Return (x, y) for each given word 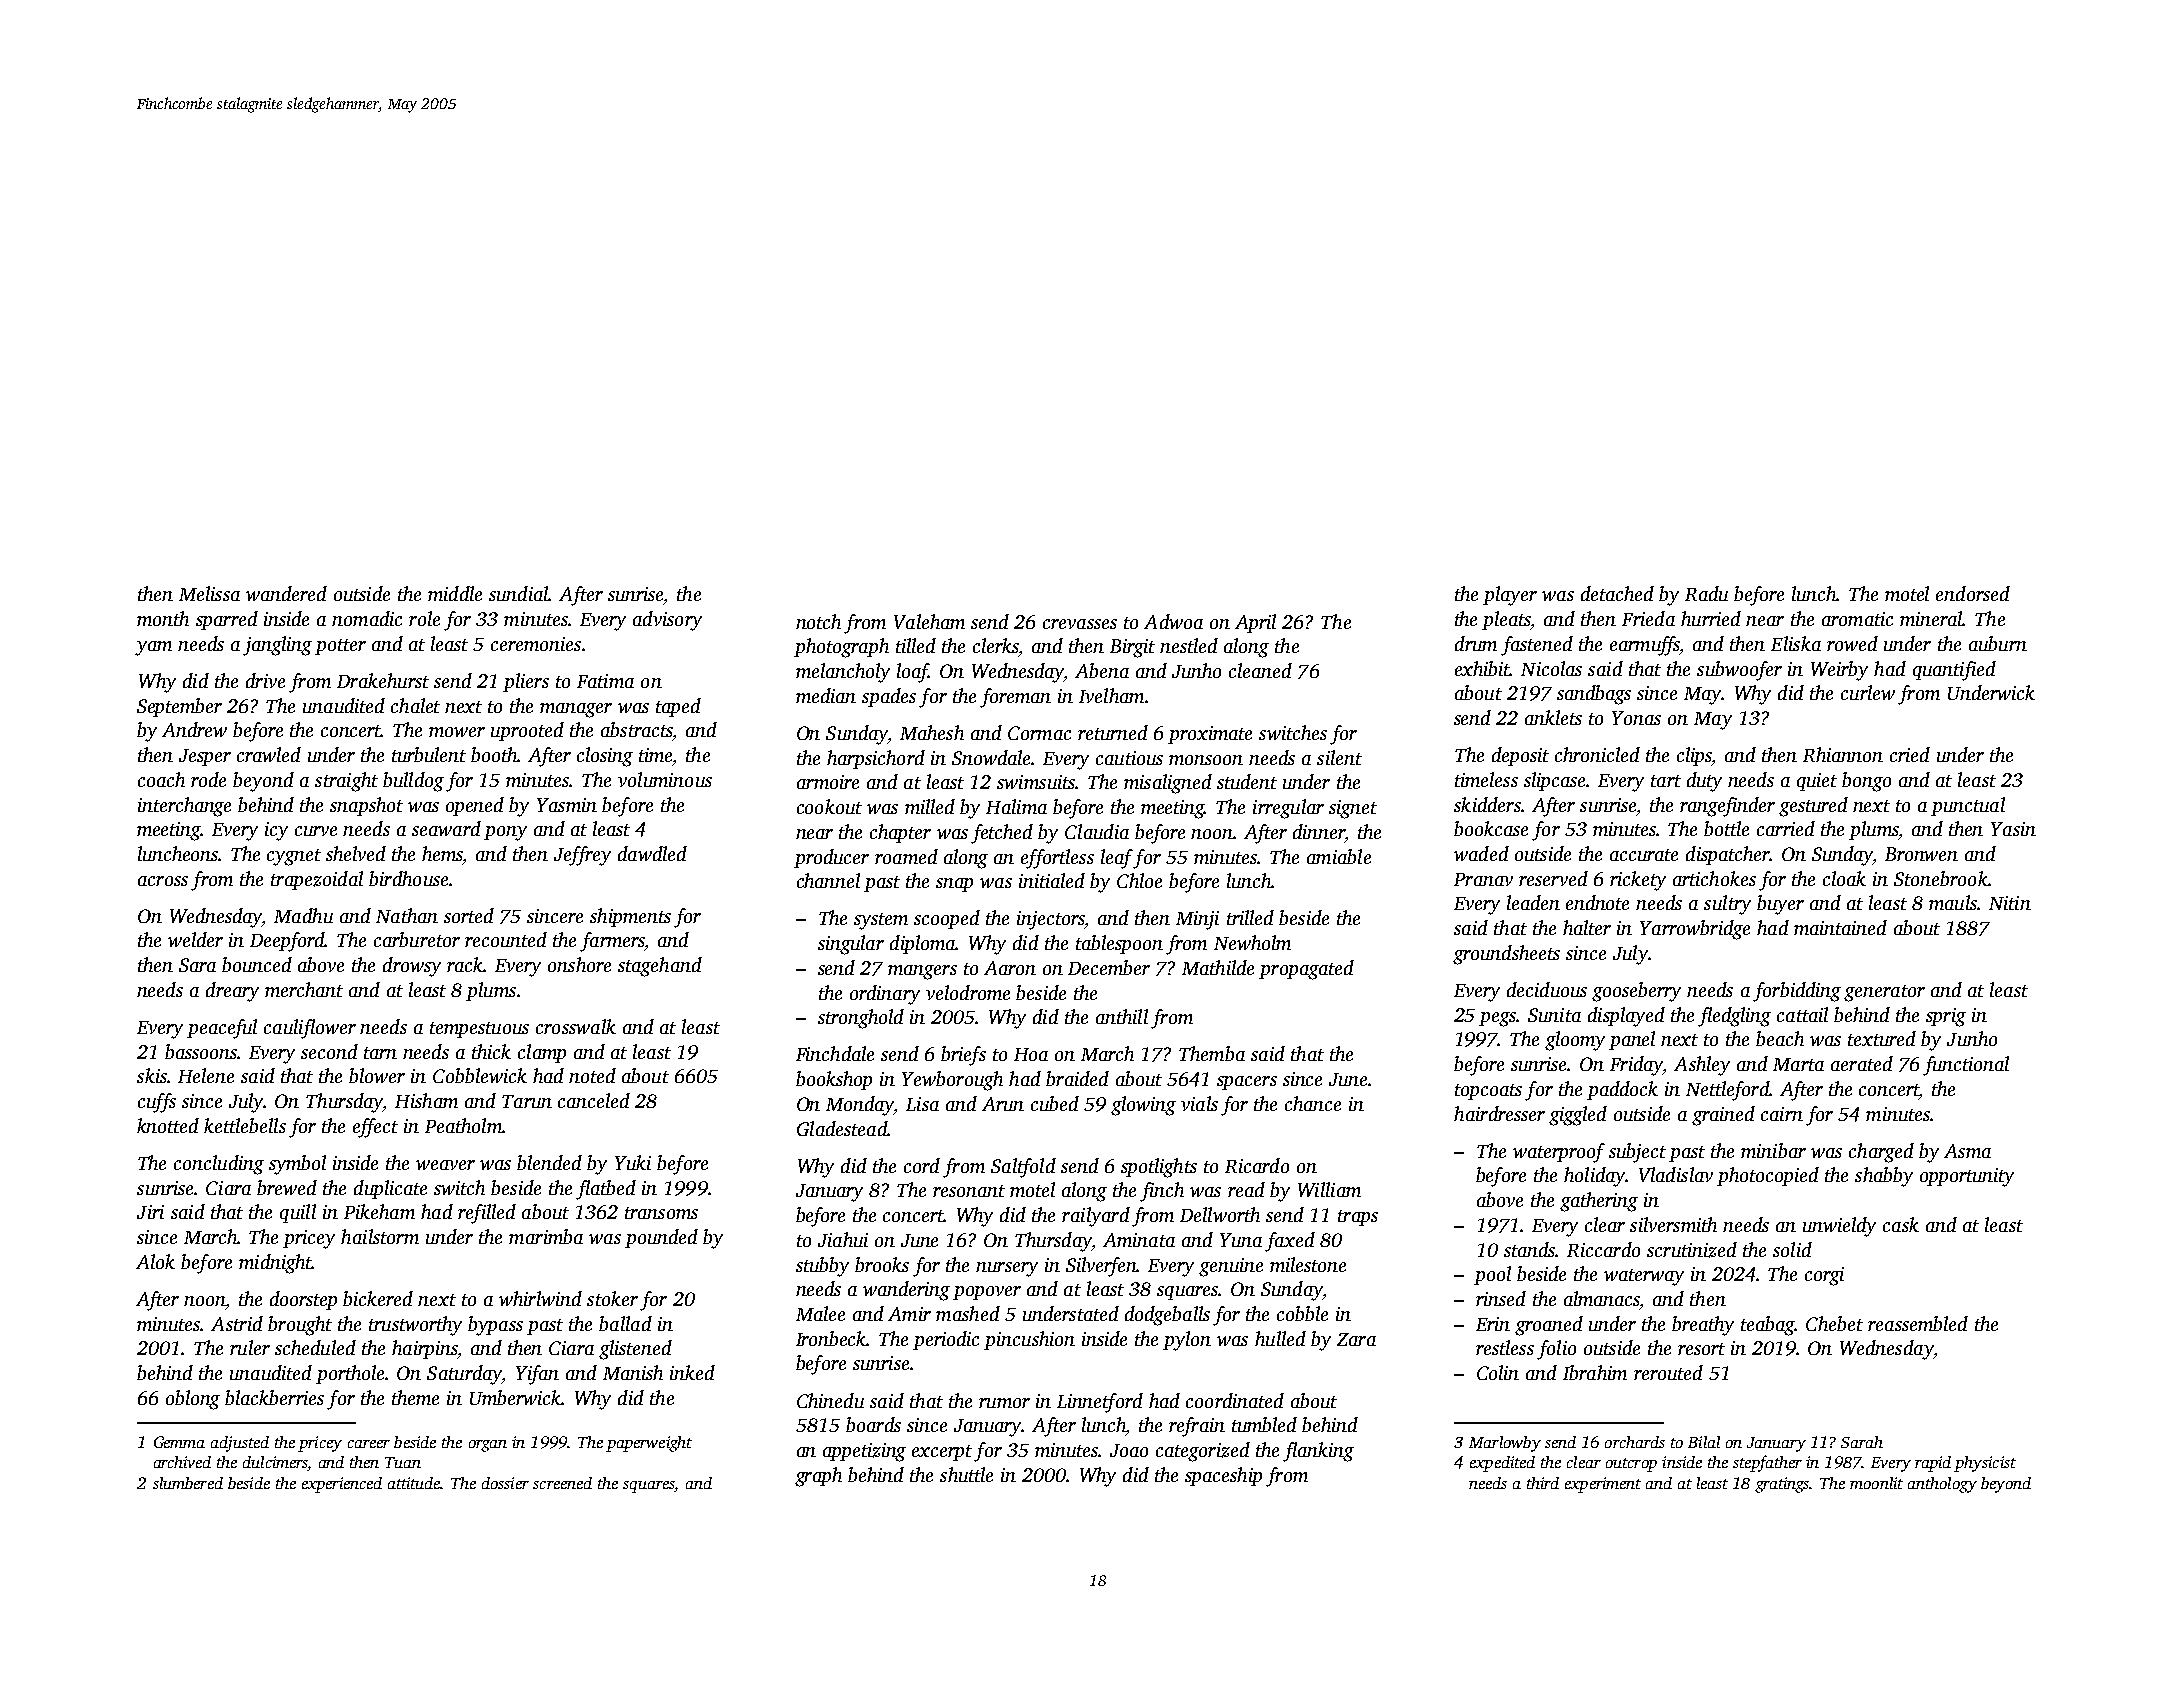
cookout (829, 806)
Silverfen (1102, 1267)
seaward (446, 828)
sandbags (1594, 695)
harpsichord (876, 759)
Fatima (605, 681)
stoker (612, 1298)
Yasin (2013, 829)
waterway (1644, 1277)
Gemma (179, 1442)
